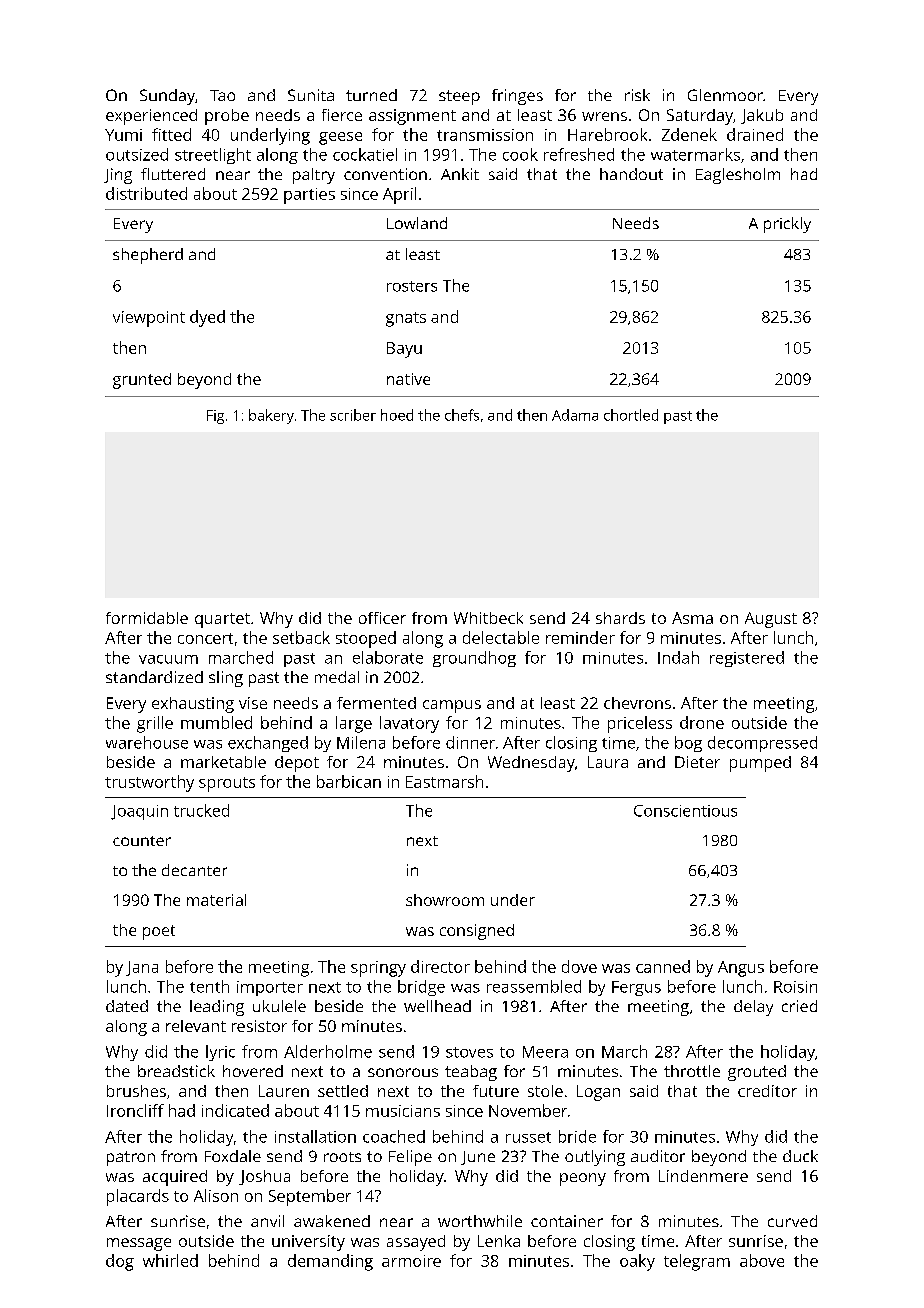  Describe the element at coordinates (147, 618) in the screenshot. I see `formidable` at that location.
